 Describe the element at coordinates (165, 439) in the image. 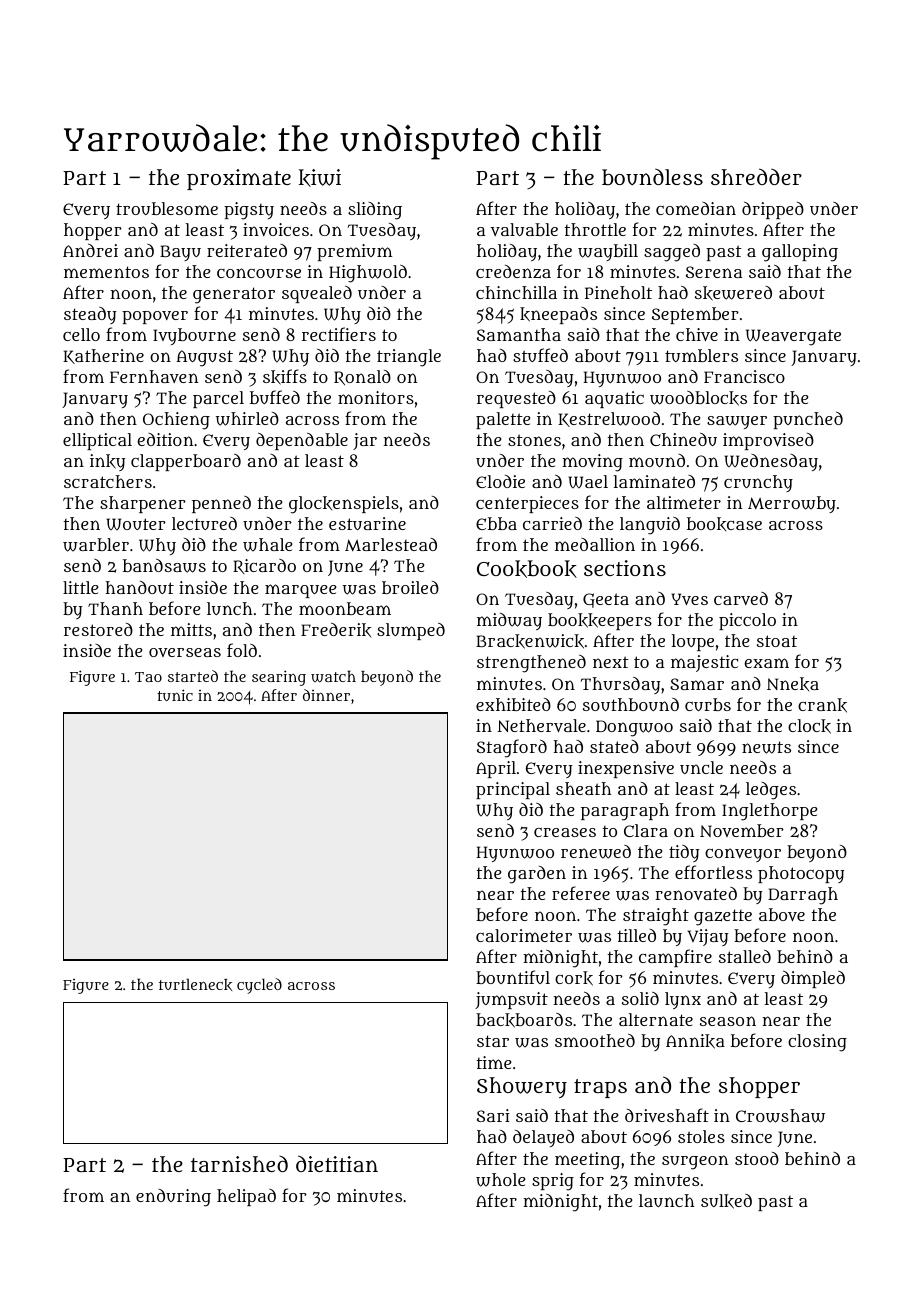

I see `edition` at that location.
